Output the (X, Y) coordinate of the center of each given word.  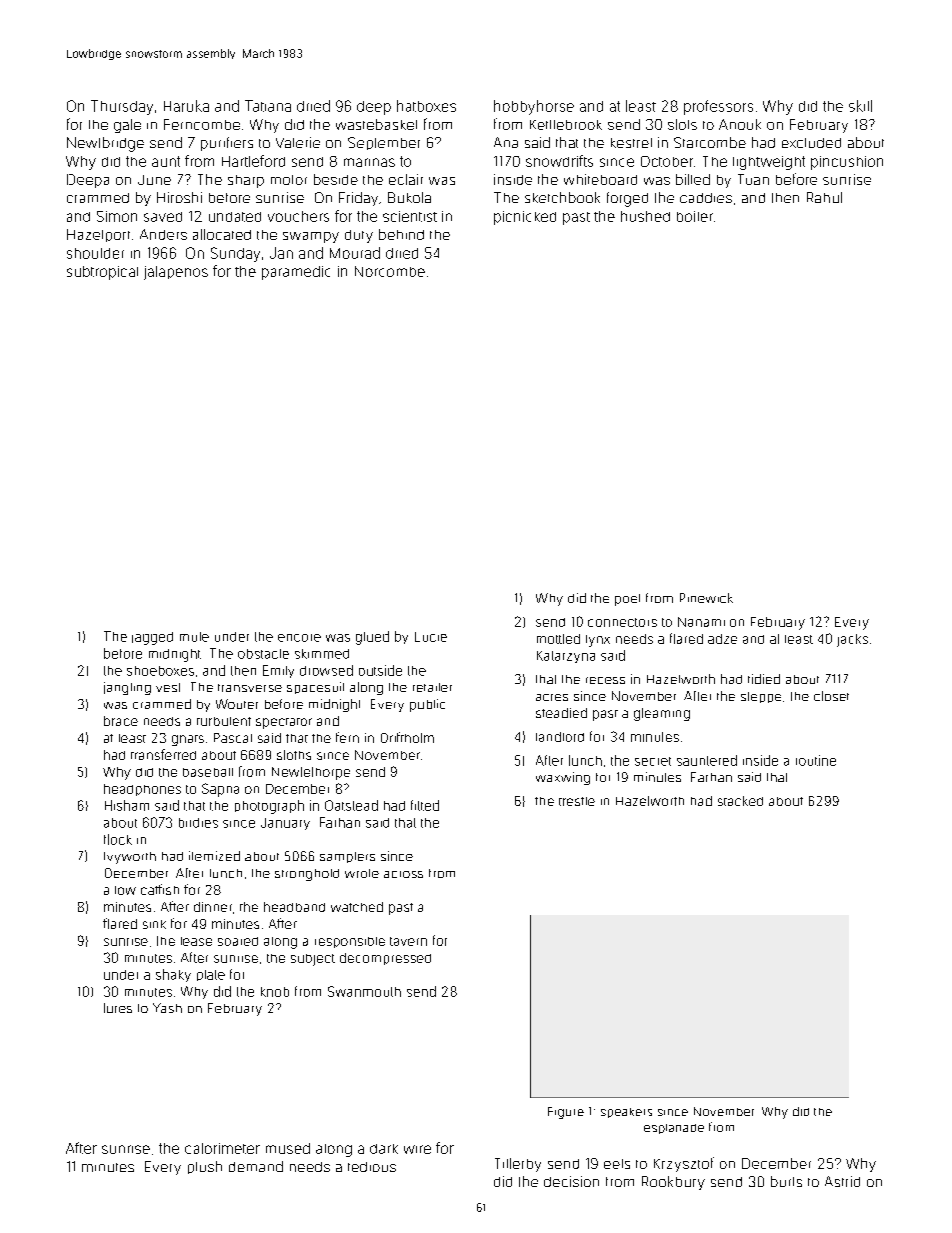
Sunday (235, 254)
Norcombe (390, 271)
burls (786, 1181)
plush (205, 1167)
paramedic (296, 273)
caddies (706, 198)
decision (571, 1181)
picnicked (525, 218)
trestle (577, 801)
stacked (740, 801)
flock (118, 839)
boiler (695, 216)
